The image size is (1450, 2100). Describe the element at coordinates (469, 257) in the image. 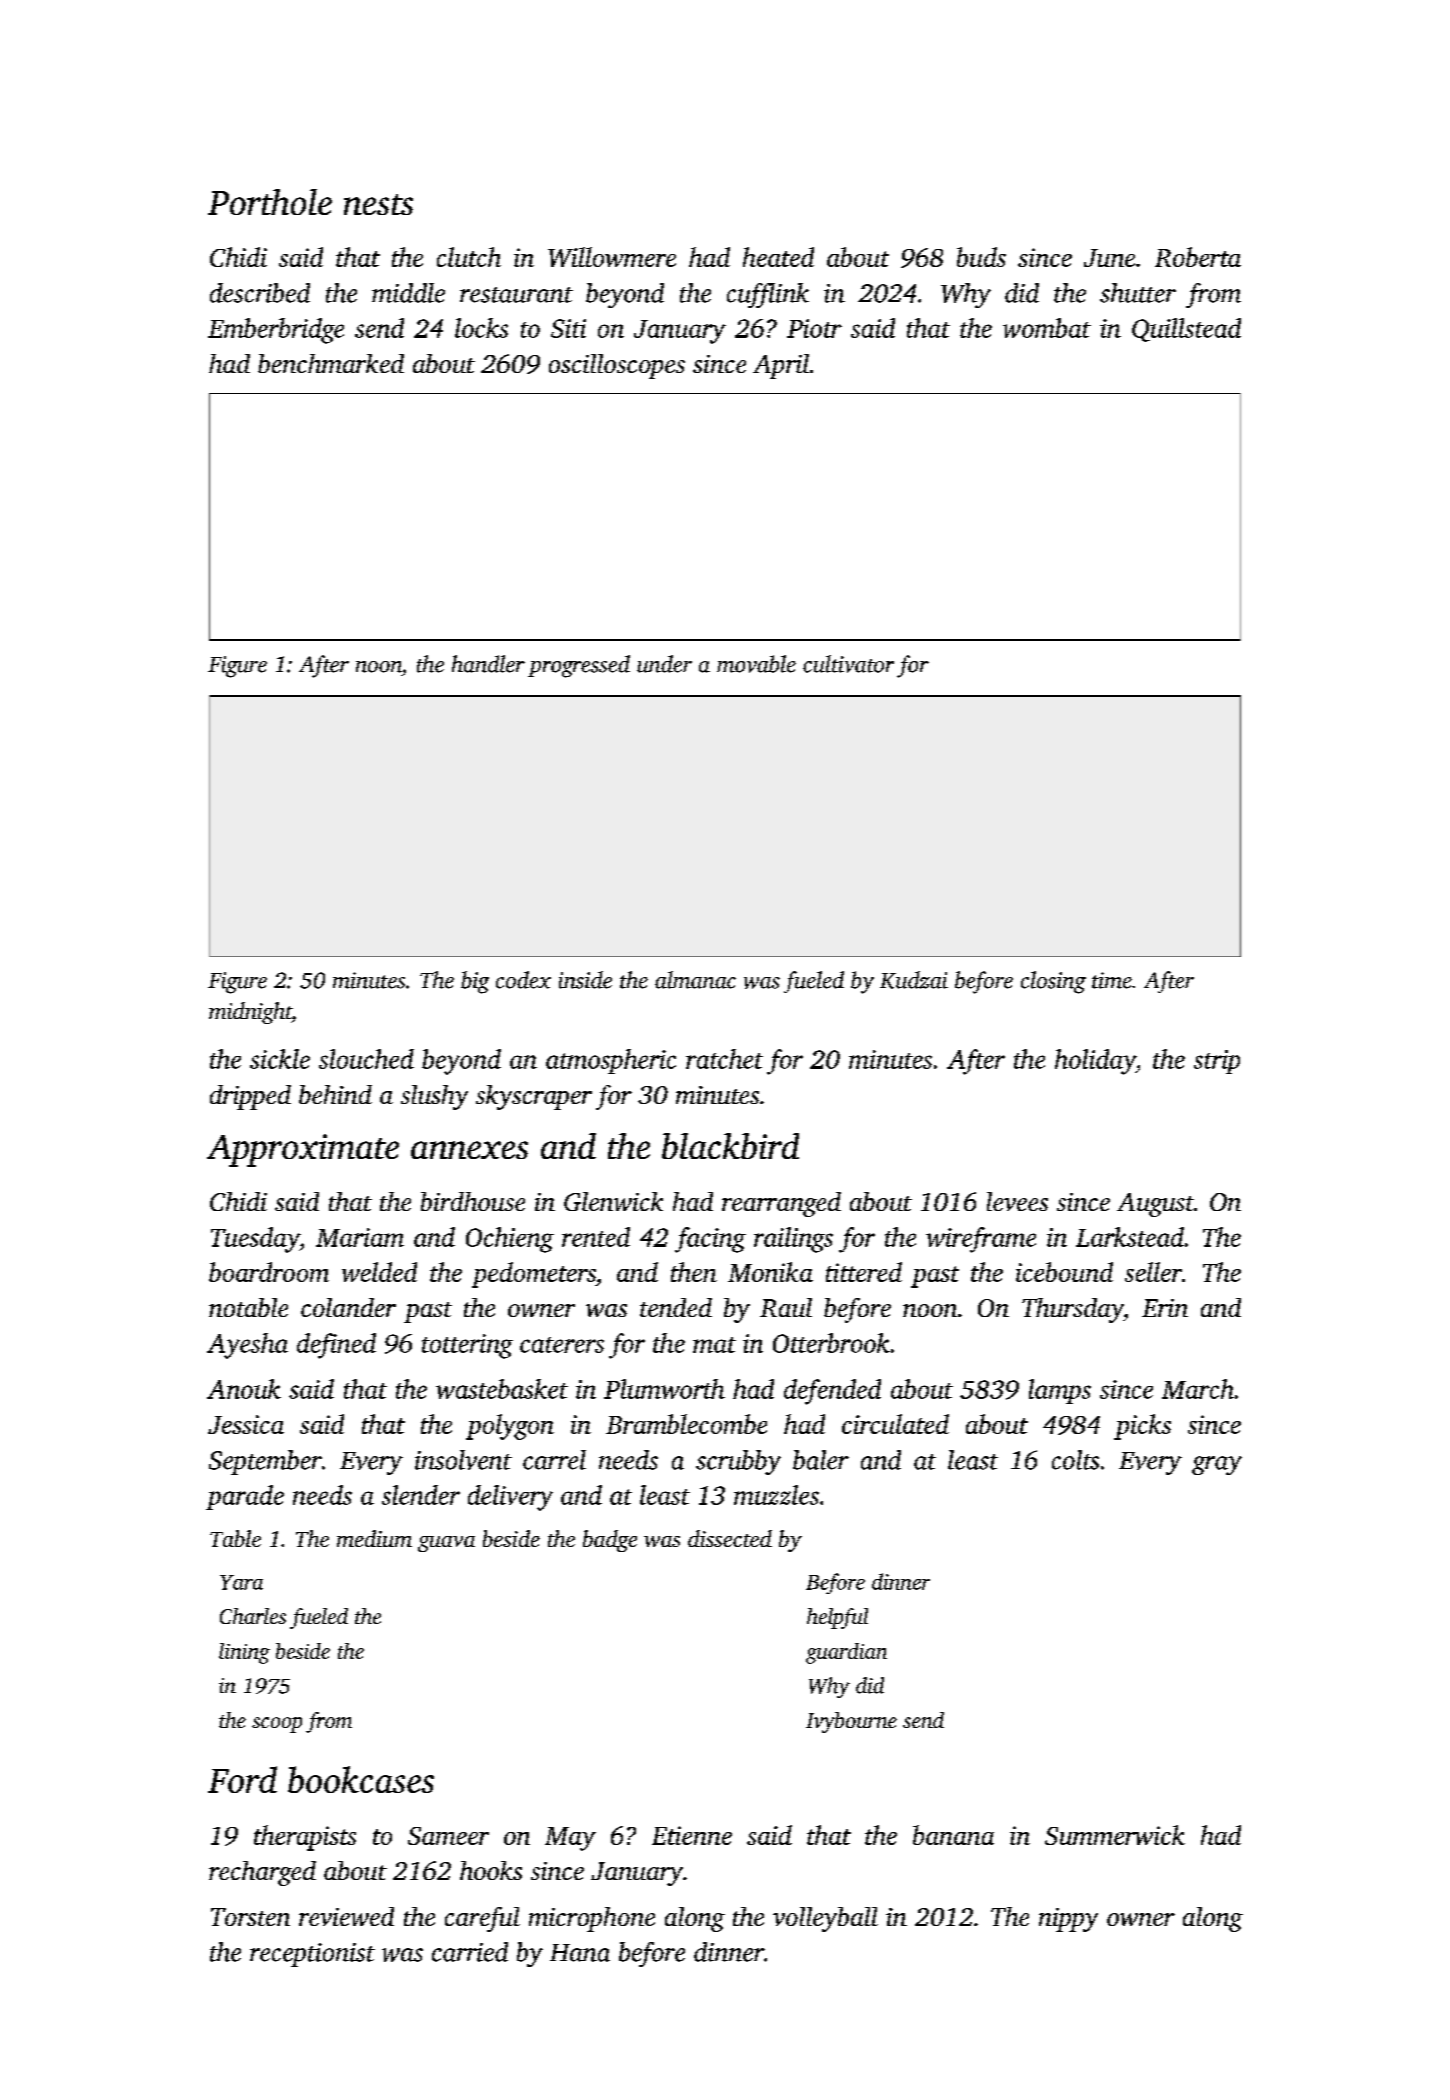

I see `clutch` at that location.
